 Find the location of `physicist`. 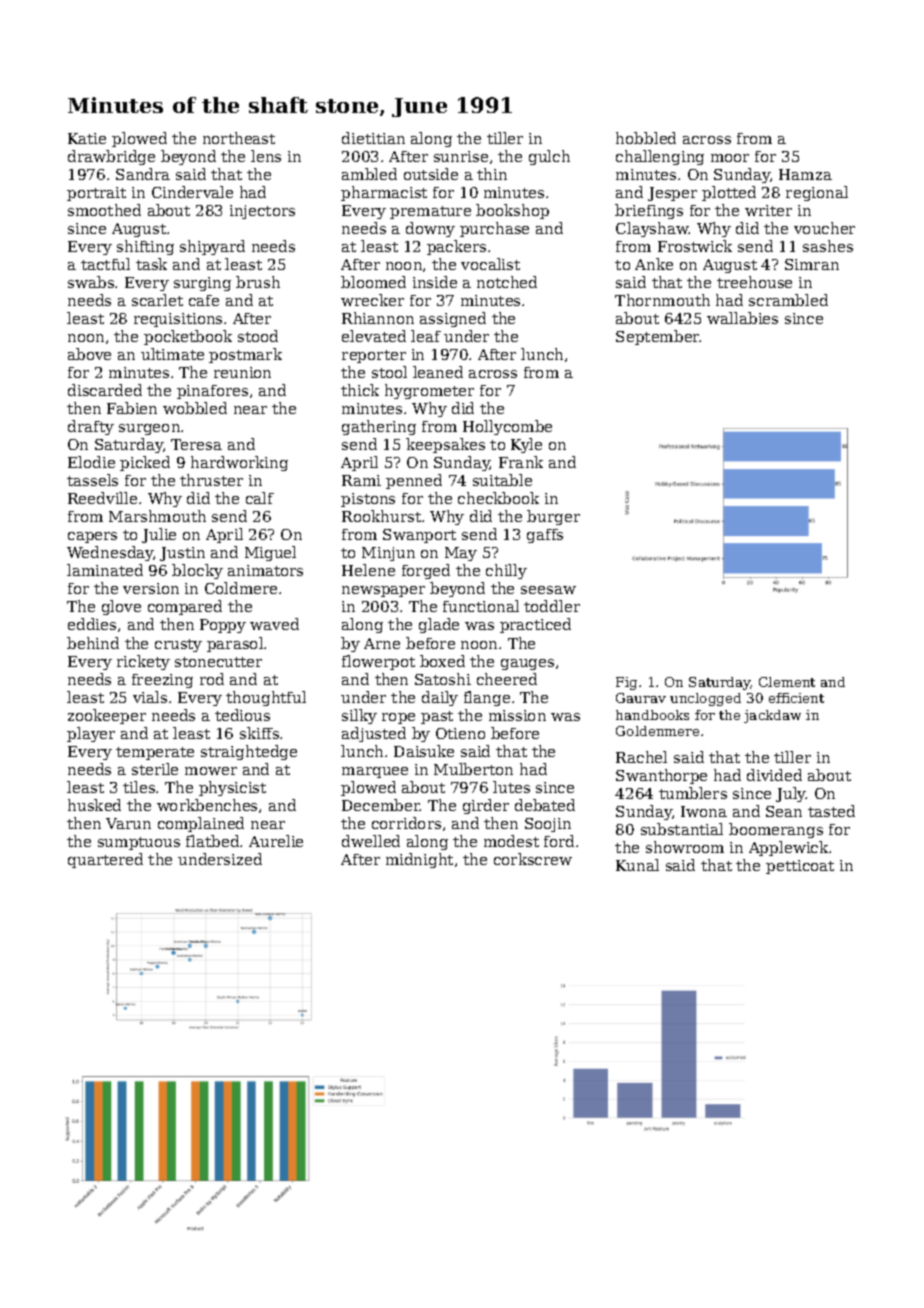

physicist is located at coordinates (232, 788).
